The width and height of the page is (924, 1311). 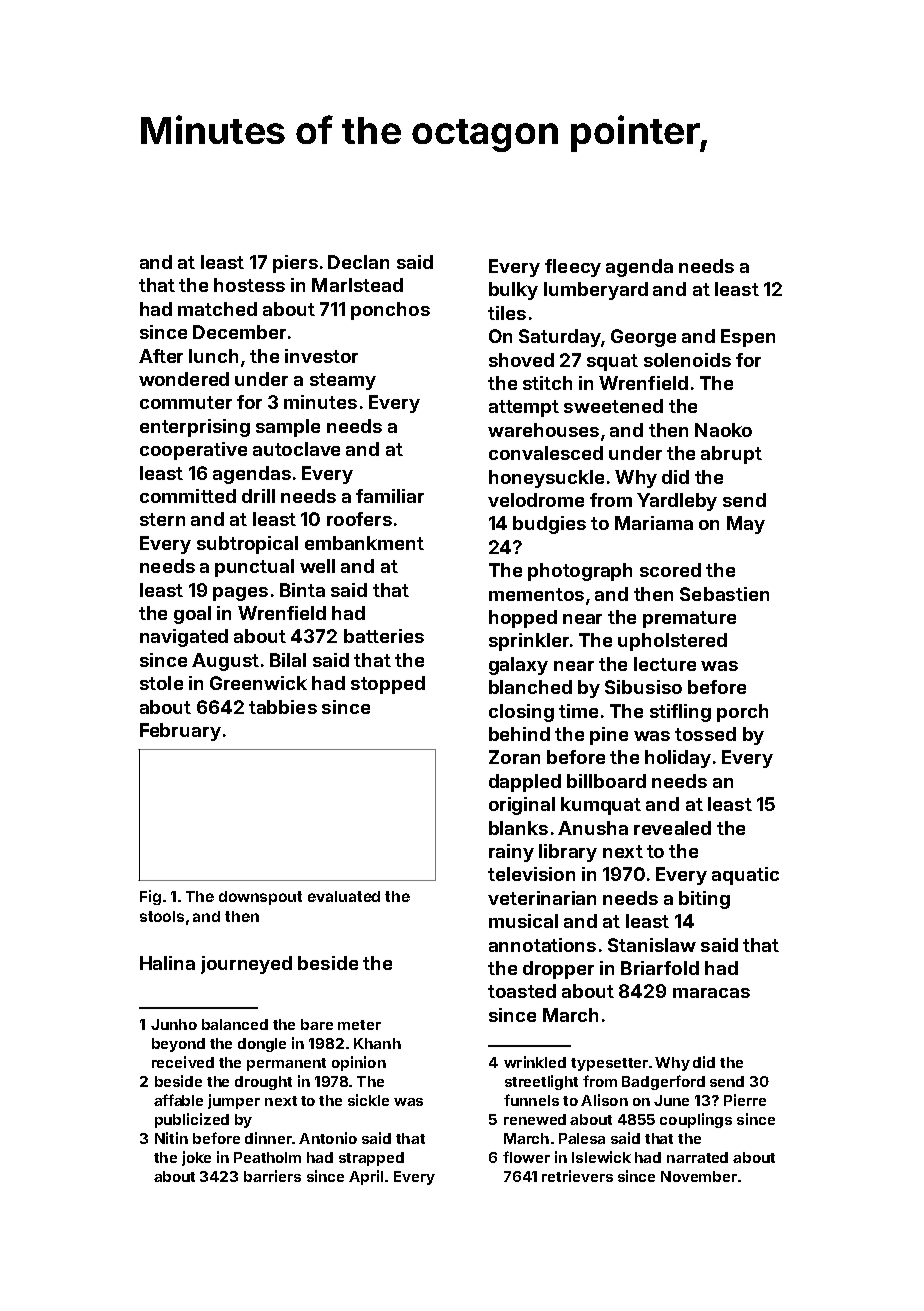 What do you see at coordinates (377, 1043) in the page?
I see `Khanh` at bounding box center [377, 1043].
